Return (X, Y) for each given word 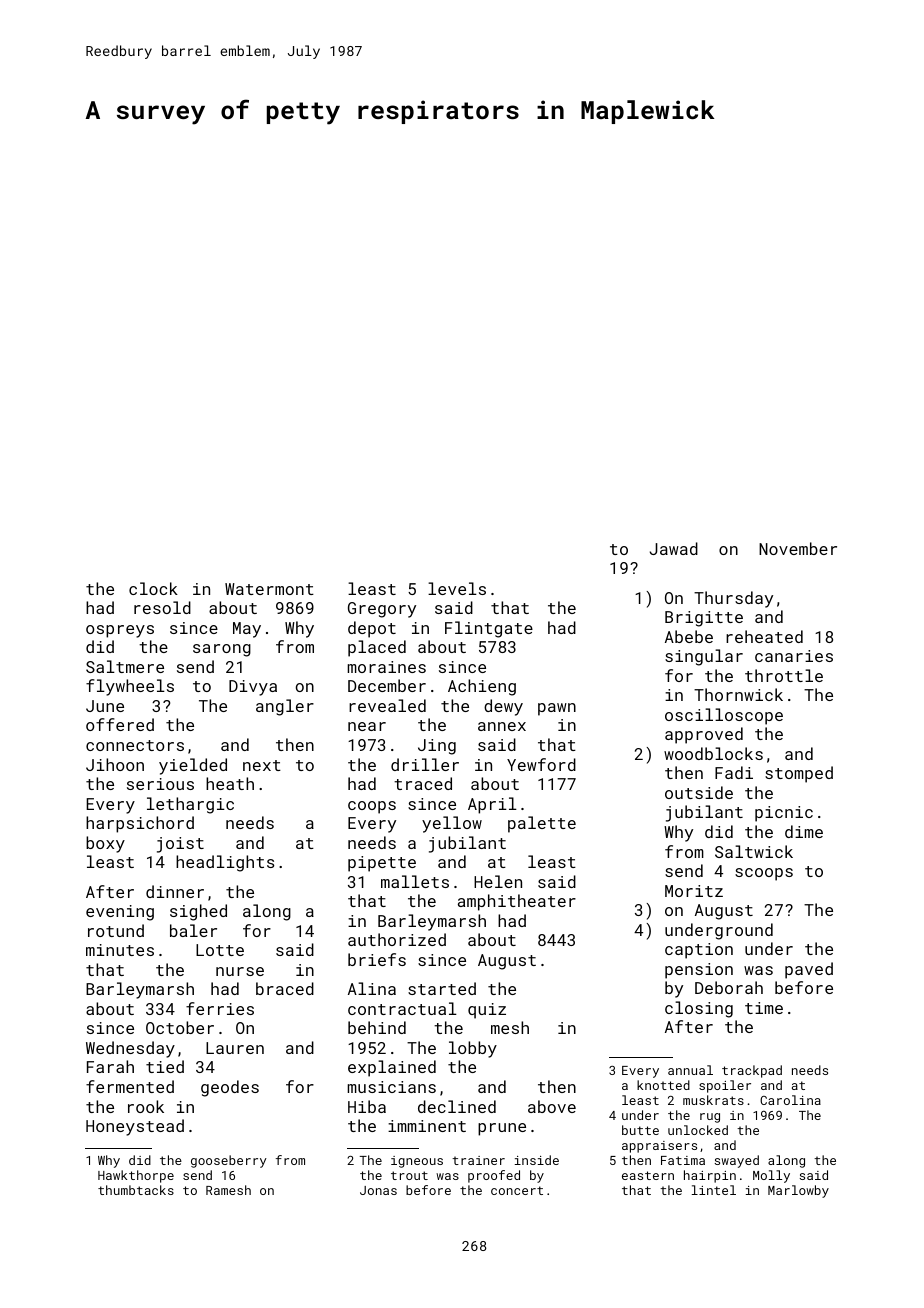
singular (704, 657)
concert (517, 1190)
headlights (225, 863)
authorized (397, 939)
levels (457, 588)
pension (699, 971)
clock (153, 588)
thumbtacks (136, 1190)
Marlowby (798, 1191)
